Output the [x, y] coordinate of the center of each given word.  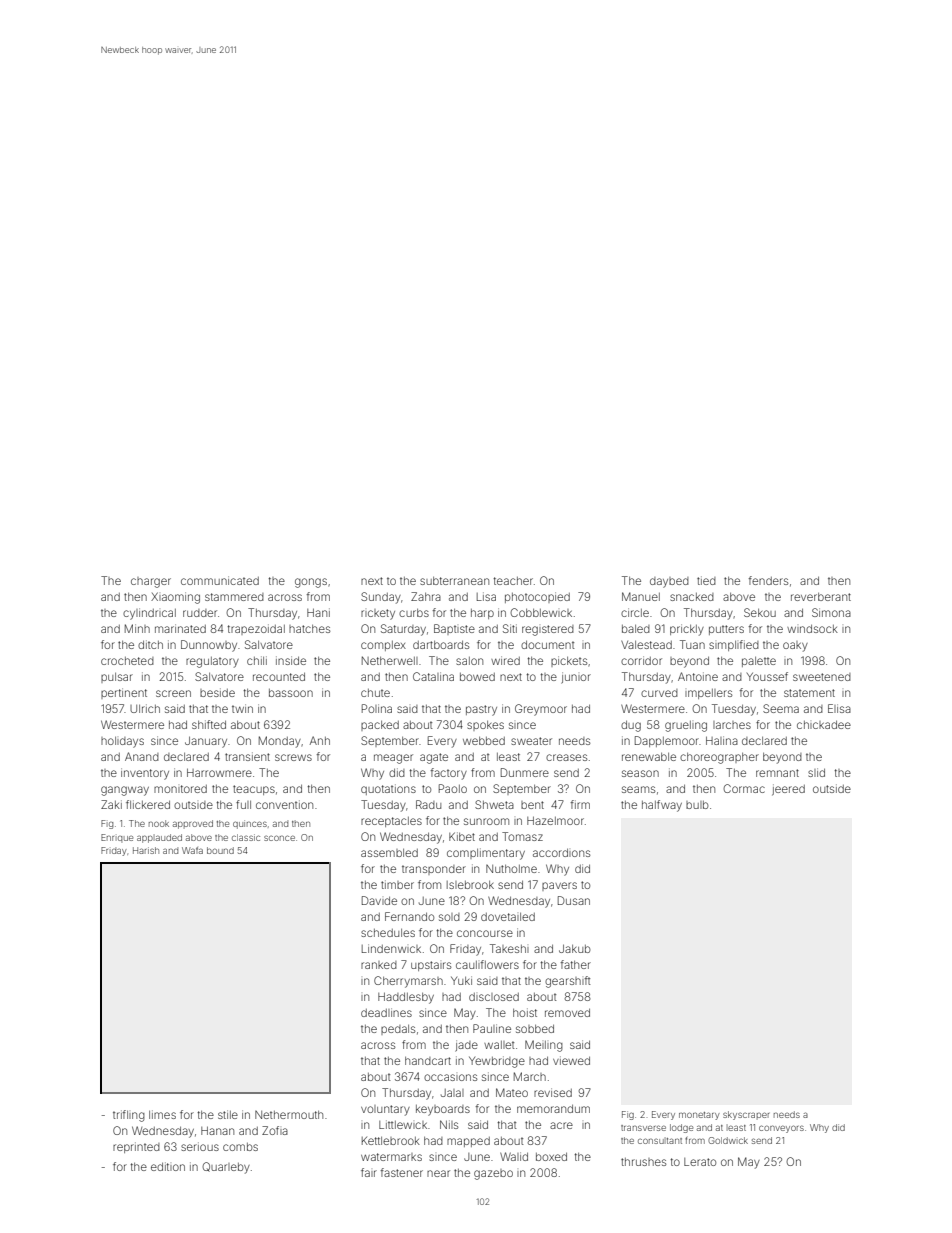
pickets [569, 661]
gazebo [493, 1174]
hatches [309, 629]
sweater [531, 741]
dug [631, 726]
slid [816, 772]
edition [168, 1166]
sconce [279, 838]
